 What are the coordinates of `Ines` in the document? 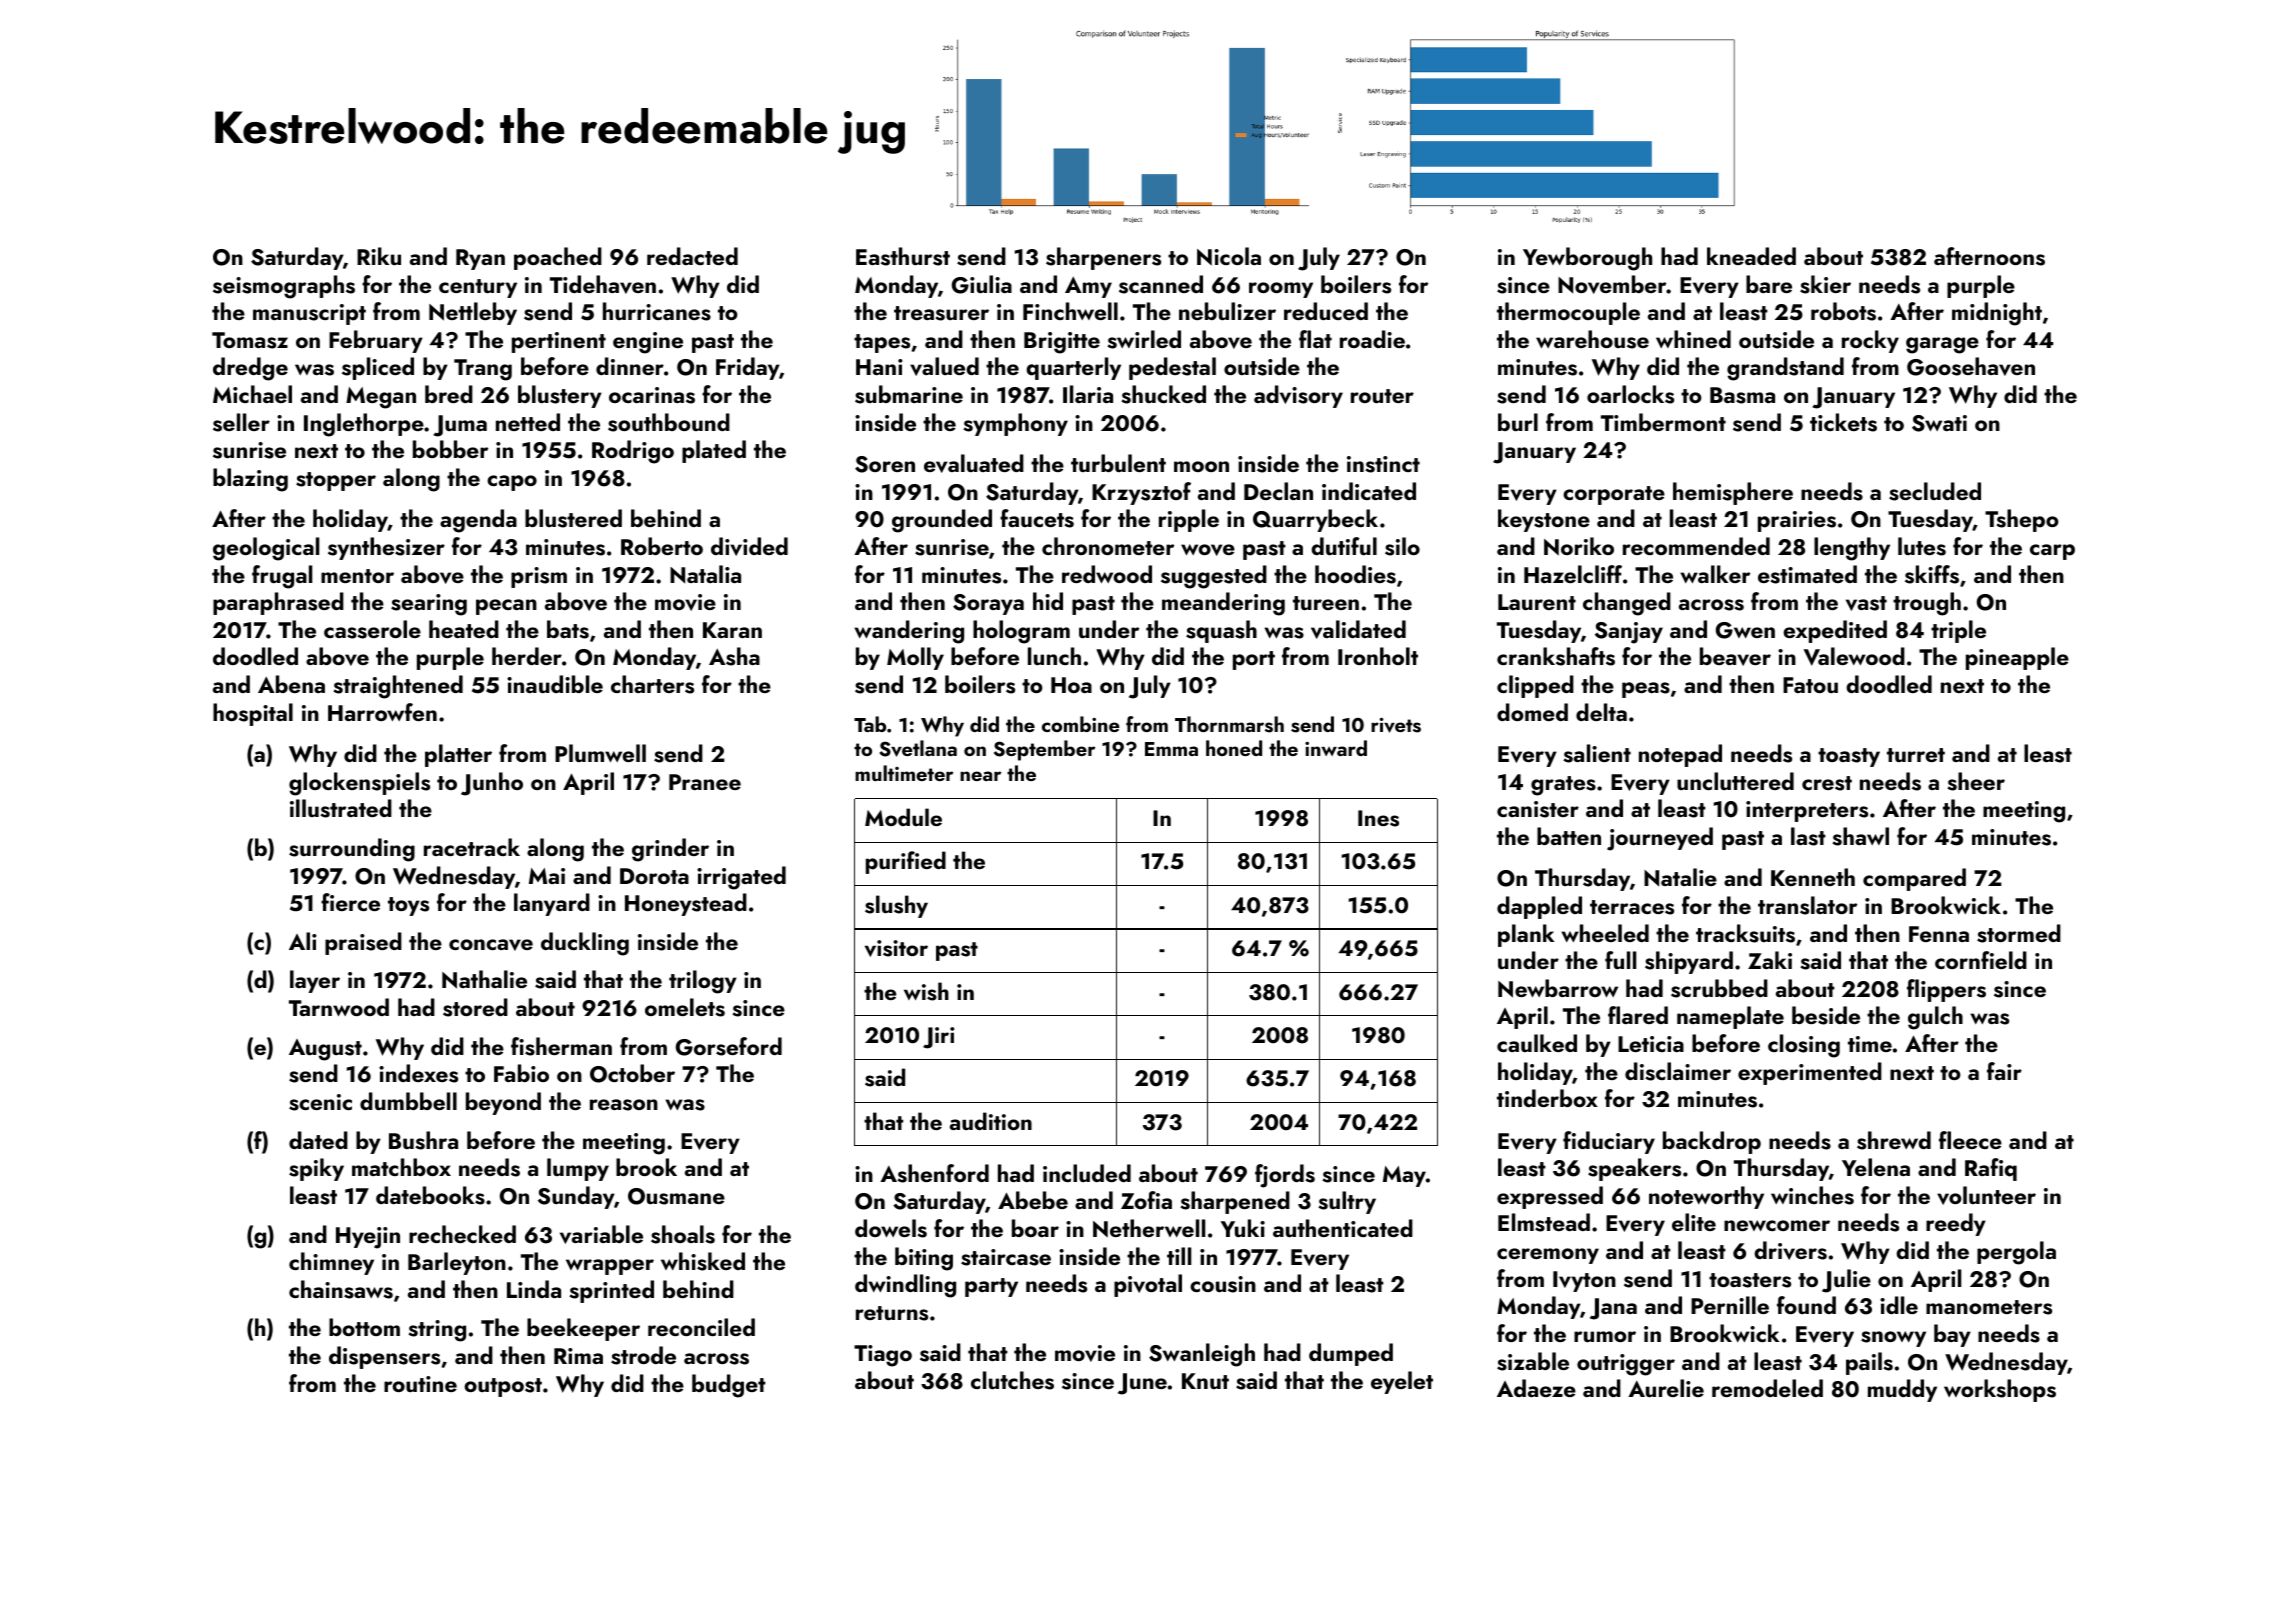 It's located at (1378, 818).
